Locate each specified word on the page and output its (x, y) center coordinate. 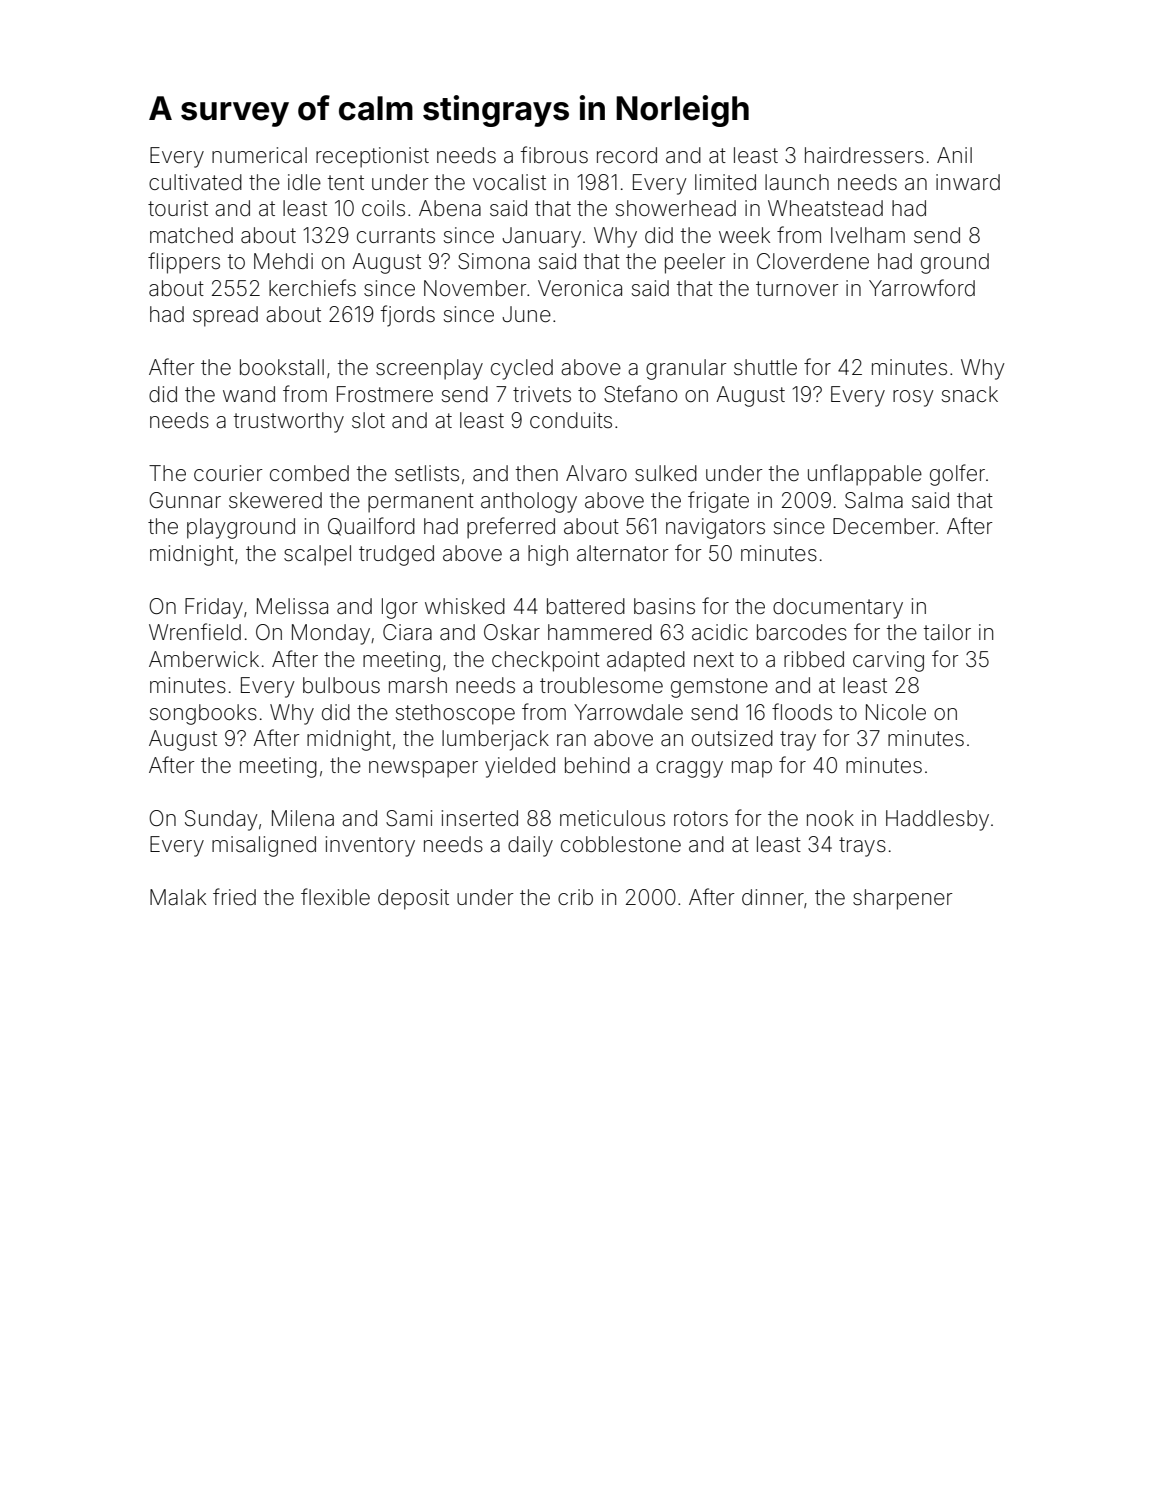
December (884, 526)
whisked (465, 606)
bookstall (282, 367)
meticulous (612, 818)
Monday (331, 634)
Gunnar (185, 500)
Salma (874, 500)
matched (191, 235)
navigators (715, 528)
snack (970, 394)
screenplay (429, 369)
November (475, 288)
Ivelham (868, 235)
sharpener (903, 899)
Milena (303, 818)
